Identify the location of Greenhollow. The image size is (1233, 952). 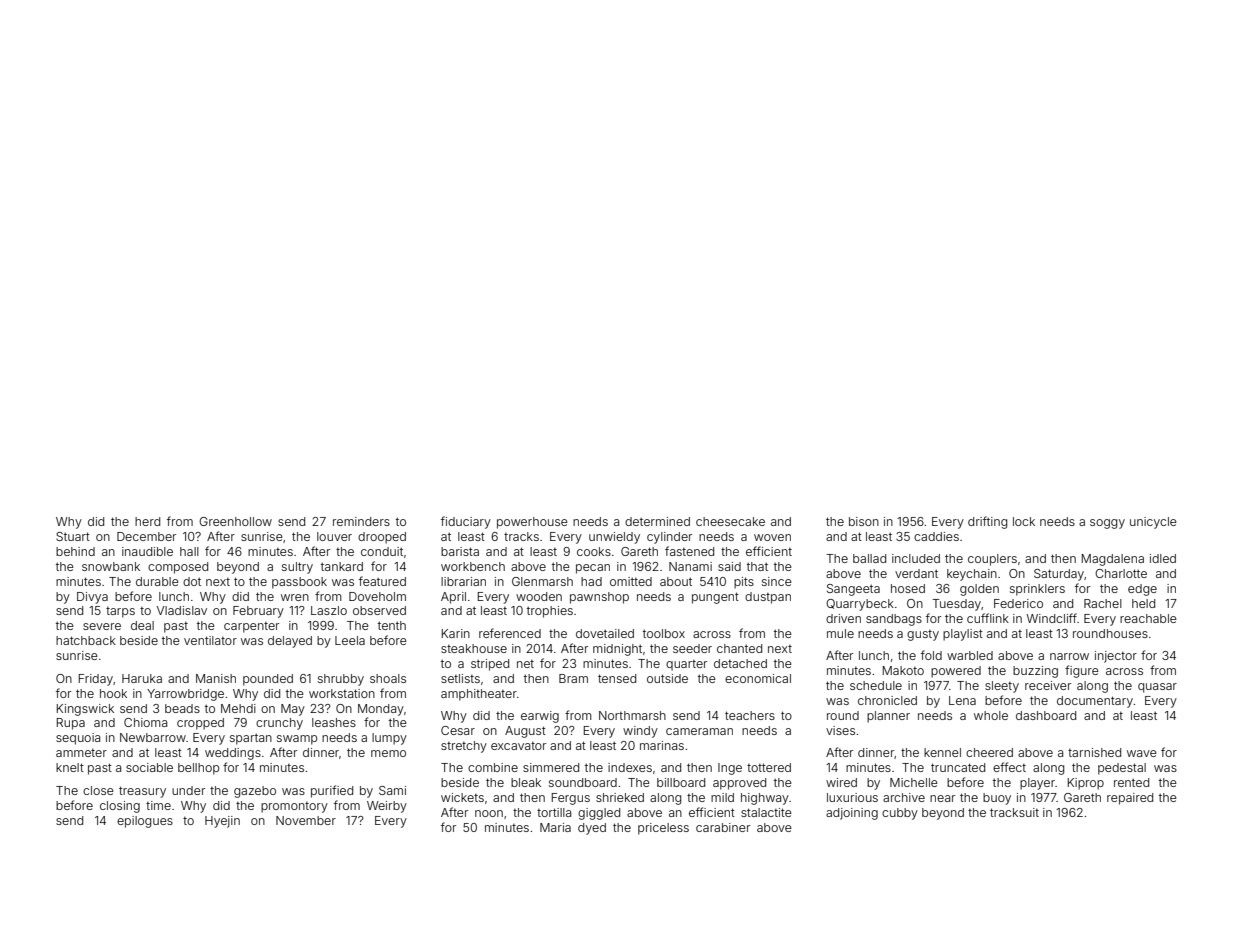
(235, 521).
